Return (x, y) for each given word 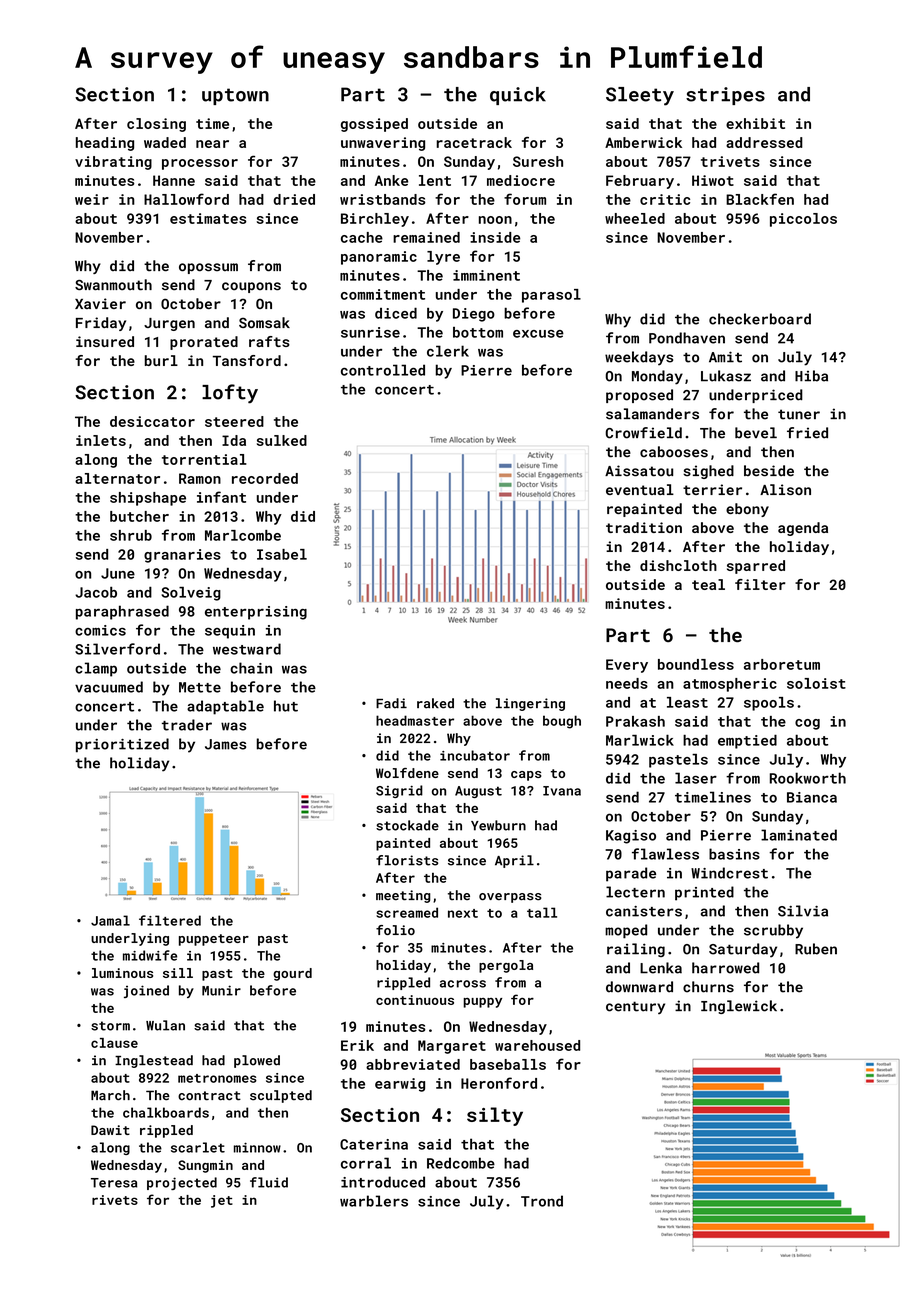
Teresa (114, 1183)
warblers (374, 1201)
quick (518, 96)
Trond (542, 1201)
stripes (725, 96)
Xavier (100, 303)
